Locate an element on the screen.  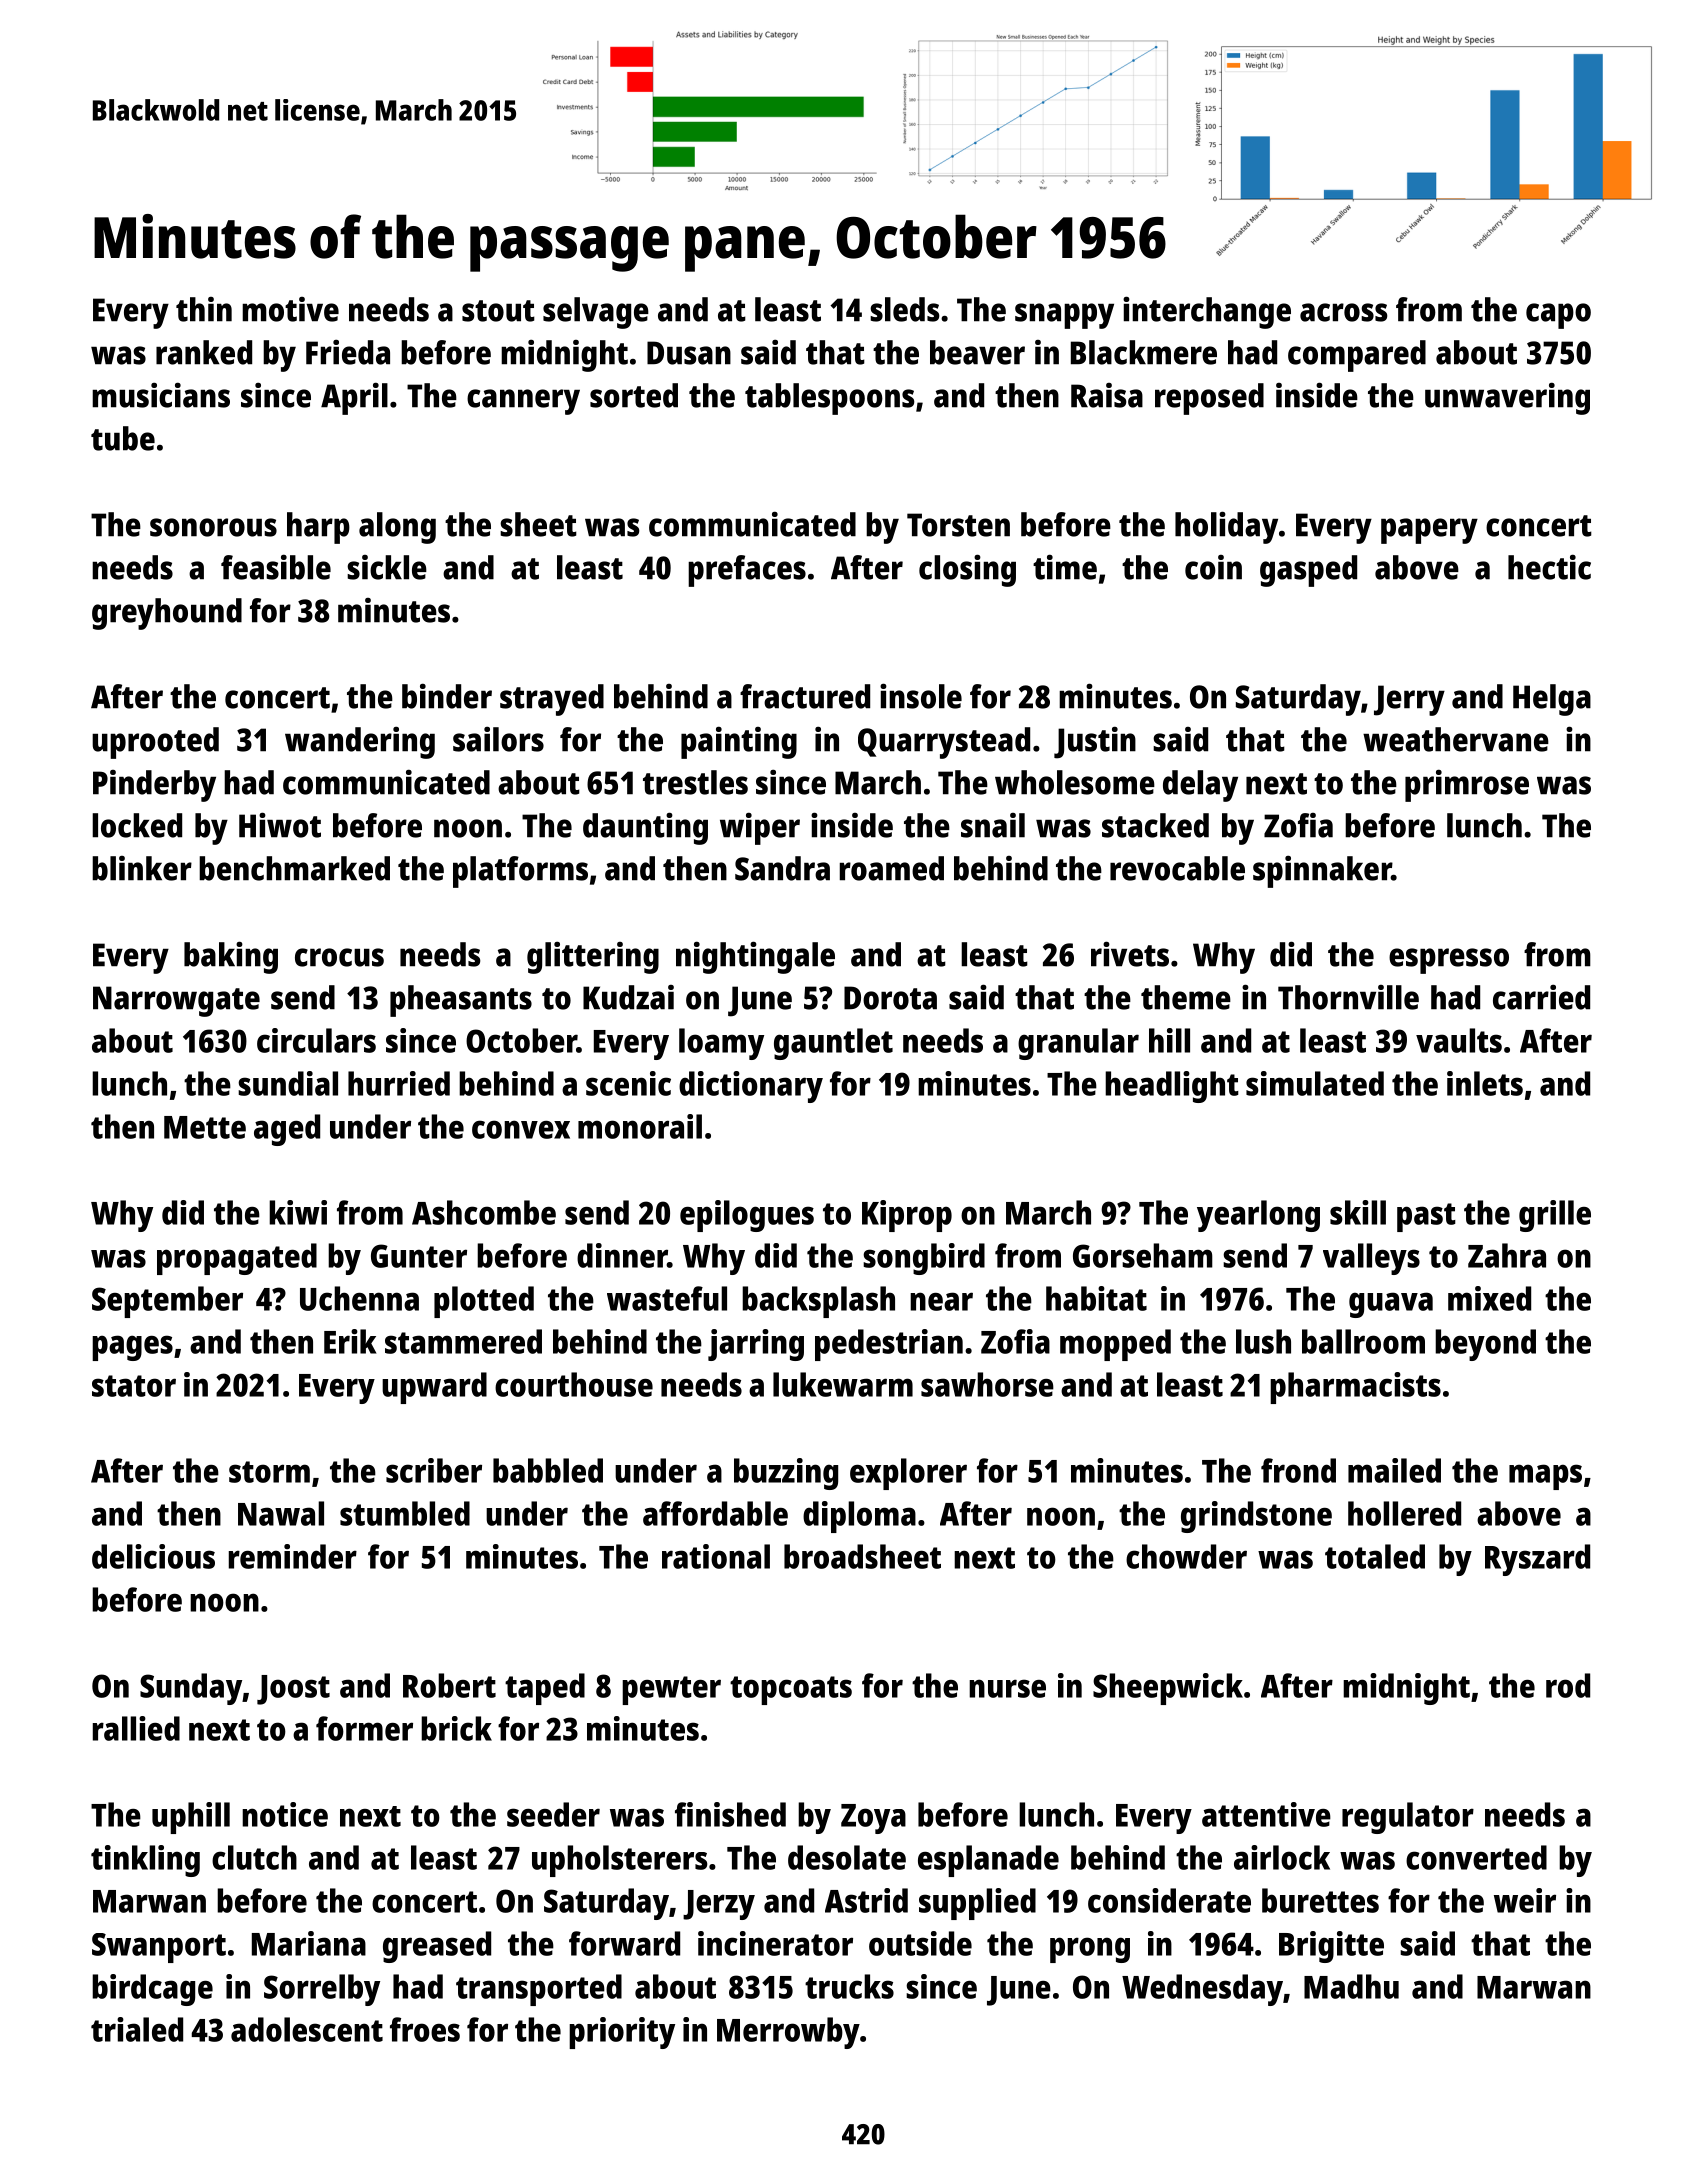
skill is located at coordinates (1358, 1212).
